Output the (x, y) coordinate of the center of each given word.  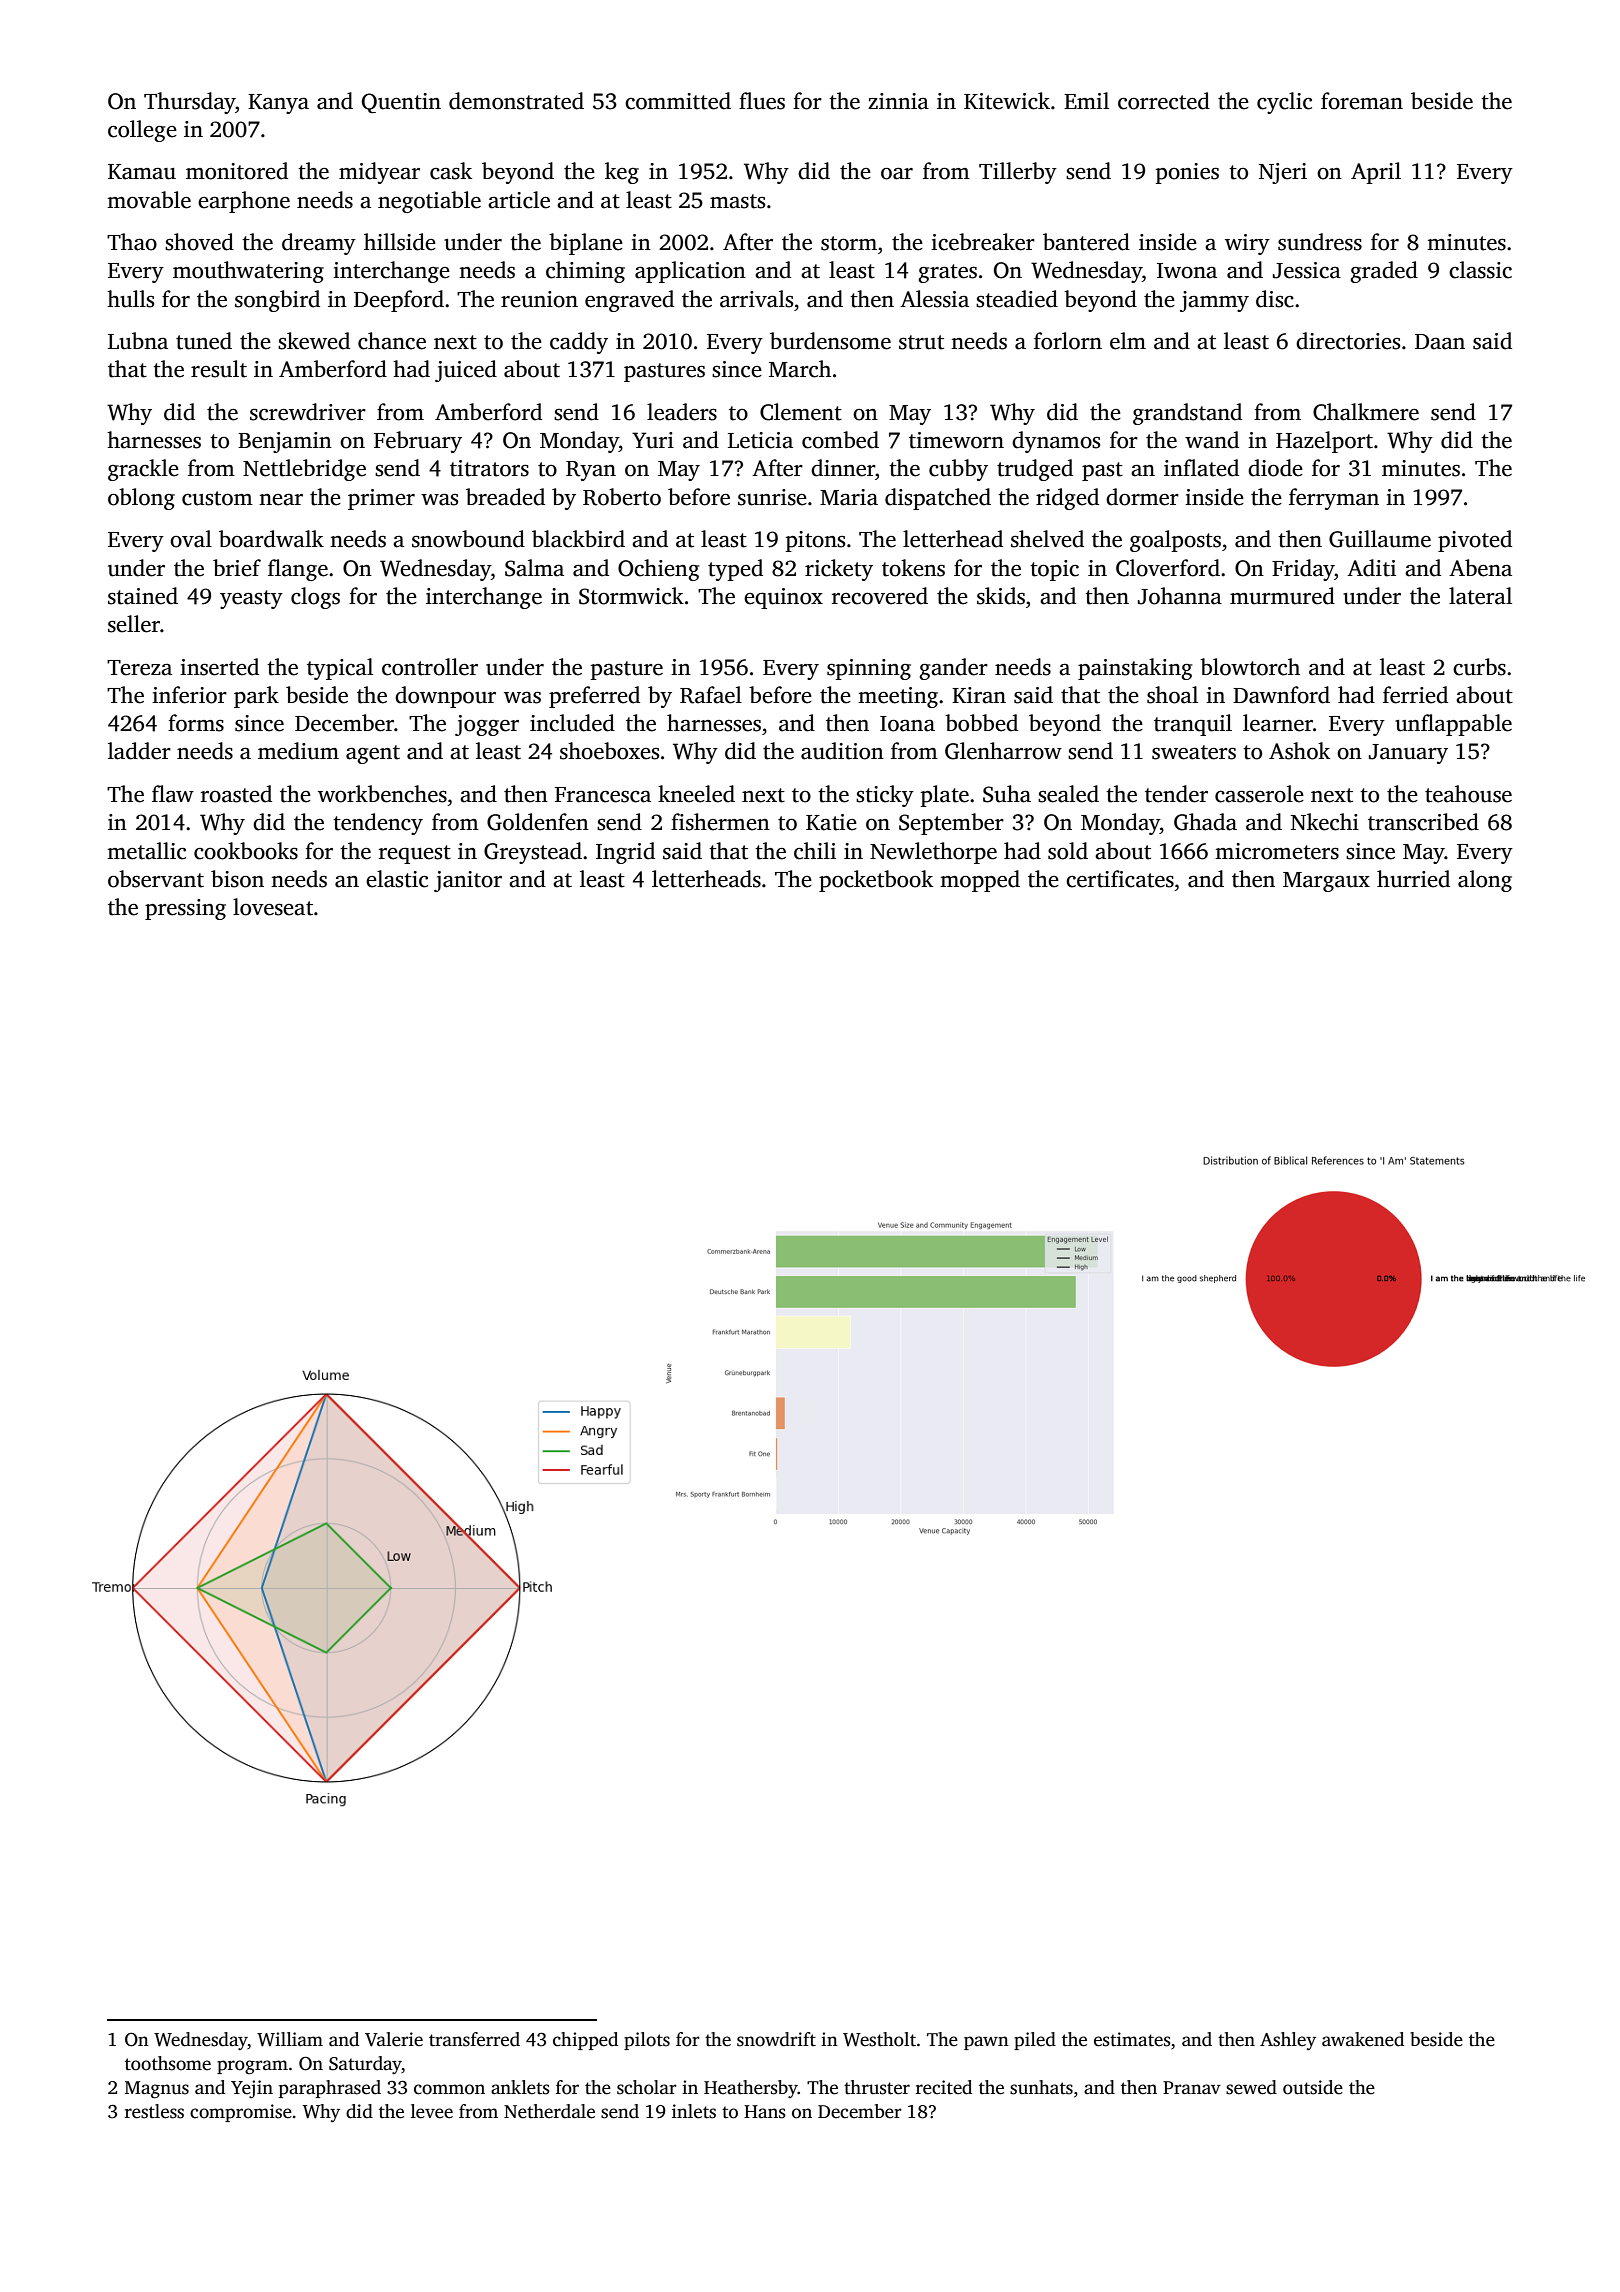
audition (842, 751)
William (290, 2039)
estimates (1132, 2039)
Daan (1440, 342)
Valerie (394, 2039)
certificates (1120, 879)
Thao (132, 242)
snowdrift (776, 2039)
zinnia (898, 101)
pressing (185, 909)
